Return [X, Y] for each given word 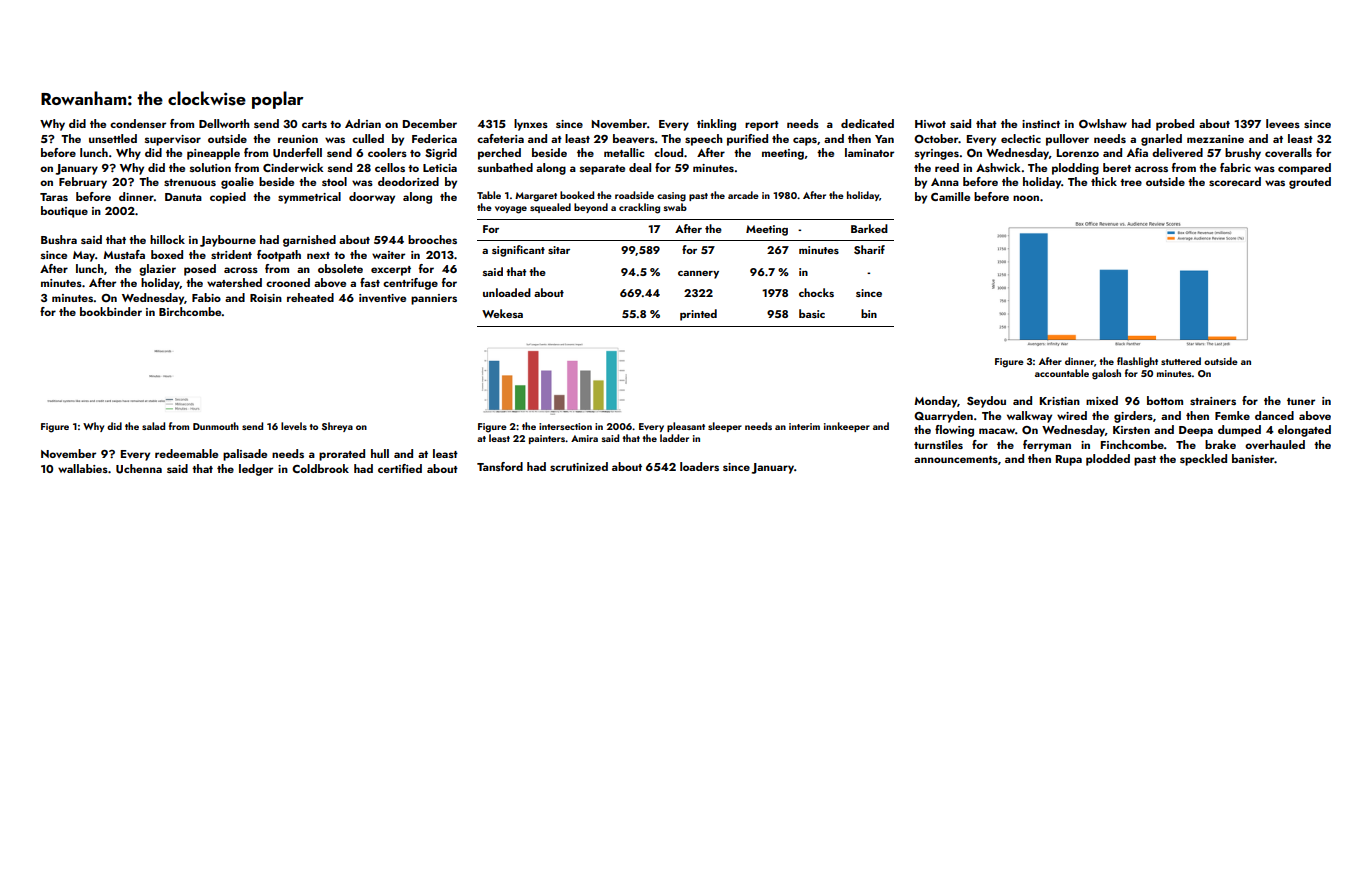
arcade [743, 195]
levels [294, 426]
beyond [591, 208]
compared [1304, 169]
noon [1026, 198]
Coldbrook [320, 468]
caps [805, 141]
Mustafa [124, 254]
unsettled [113, 138]
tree [1131, 182]
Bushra [59, 239]
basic [812, 313]
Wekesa [502, 313]
